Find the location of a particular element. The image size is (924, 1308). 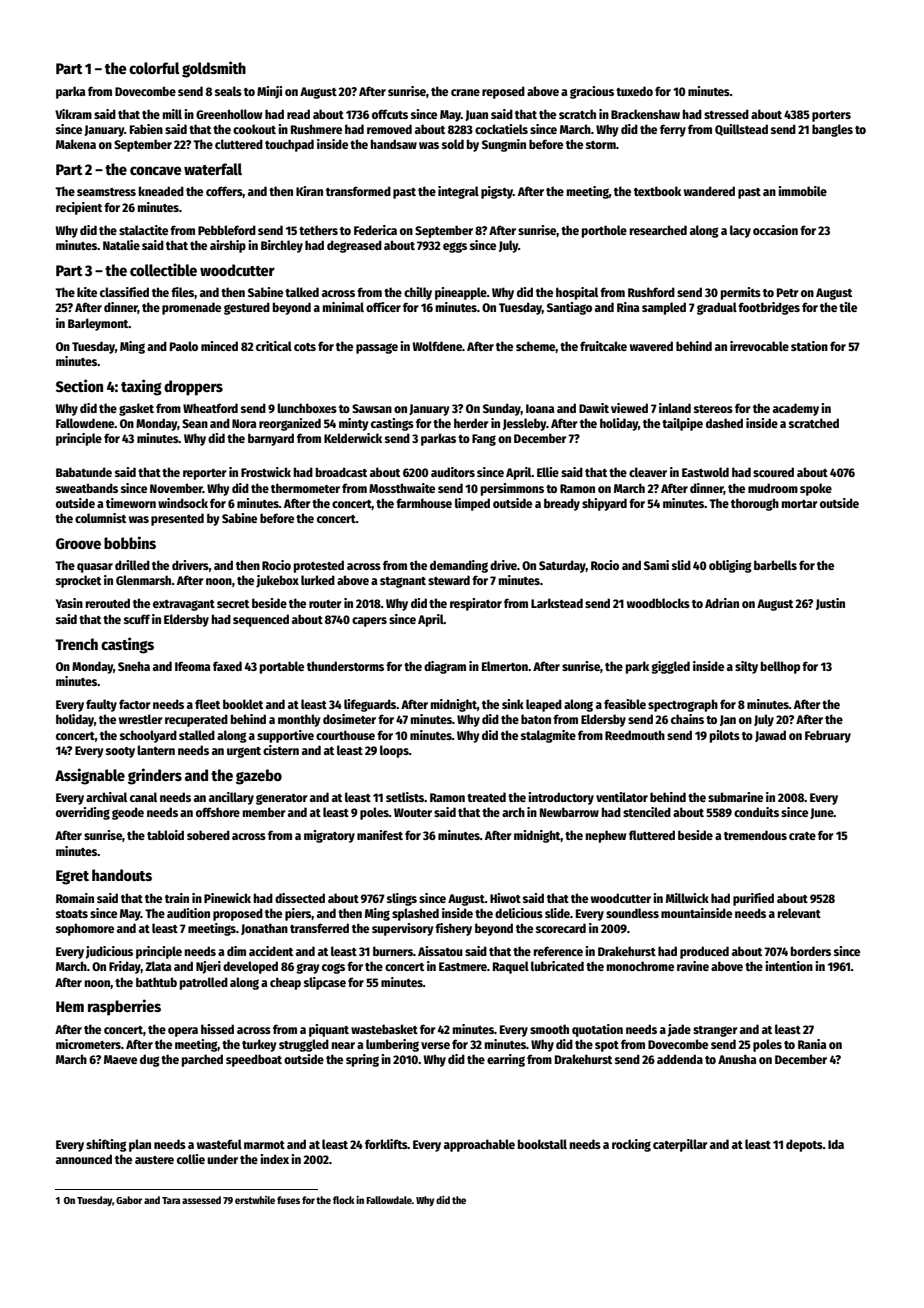

November is located at coordinates (176, 488).
